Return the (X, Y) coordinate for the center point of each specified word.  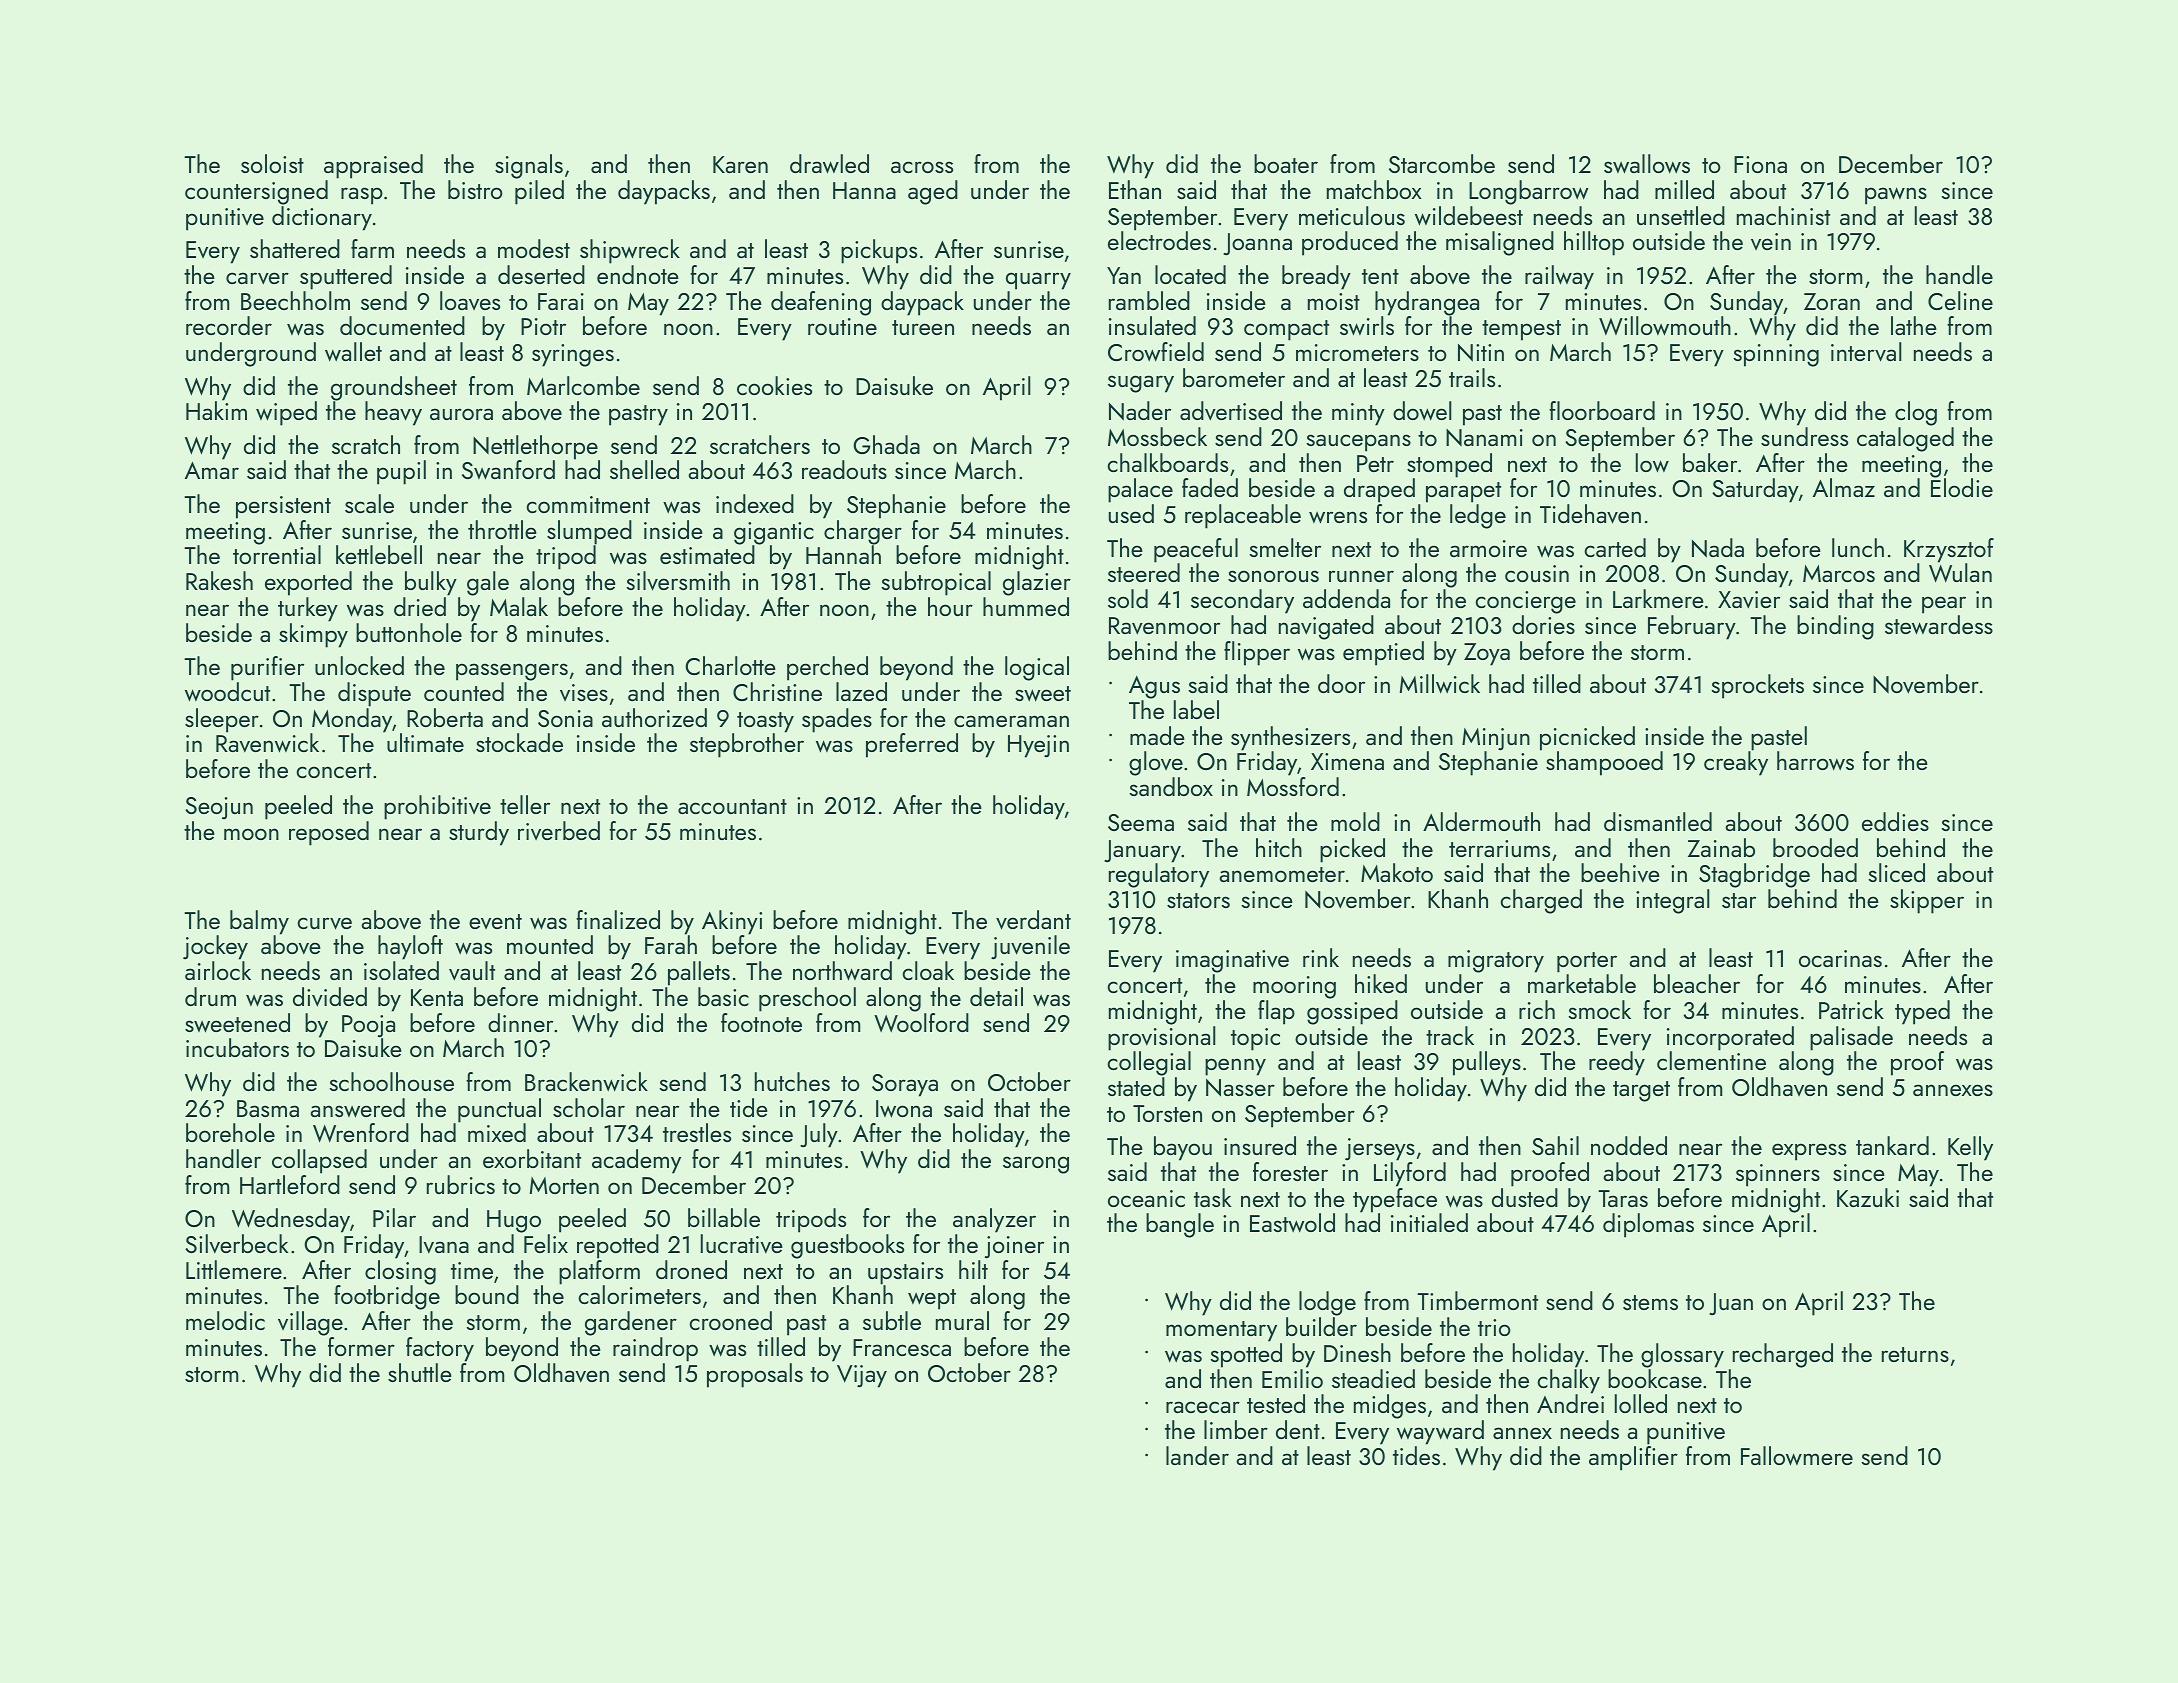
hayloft (410, 947)
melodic (225, 1320)
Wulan (1960, 573)
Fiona (1760, 164)
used (1131, 513)
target (1641, 1091)
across (922, 167)
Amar (212, 470)
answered (357, 1108)
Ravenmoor (1164, 626)
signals (529, 166)
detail (996, 996)
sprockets (1758, 686)
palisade (1851, 1038)
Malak (519, 606)
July (819, 1135)
